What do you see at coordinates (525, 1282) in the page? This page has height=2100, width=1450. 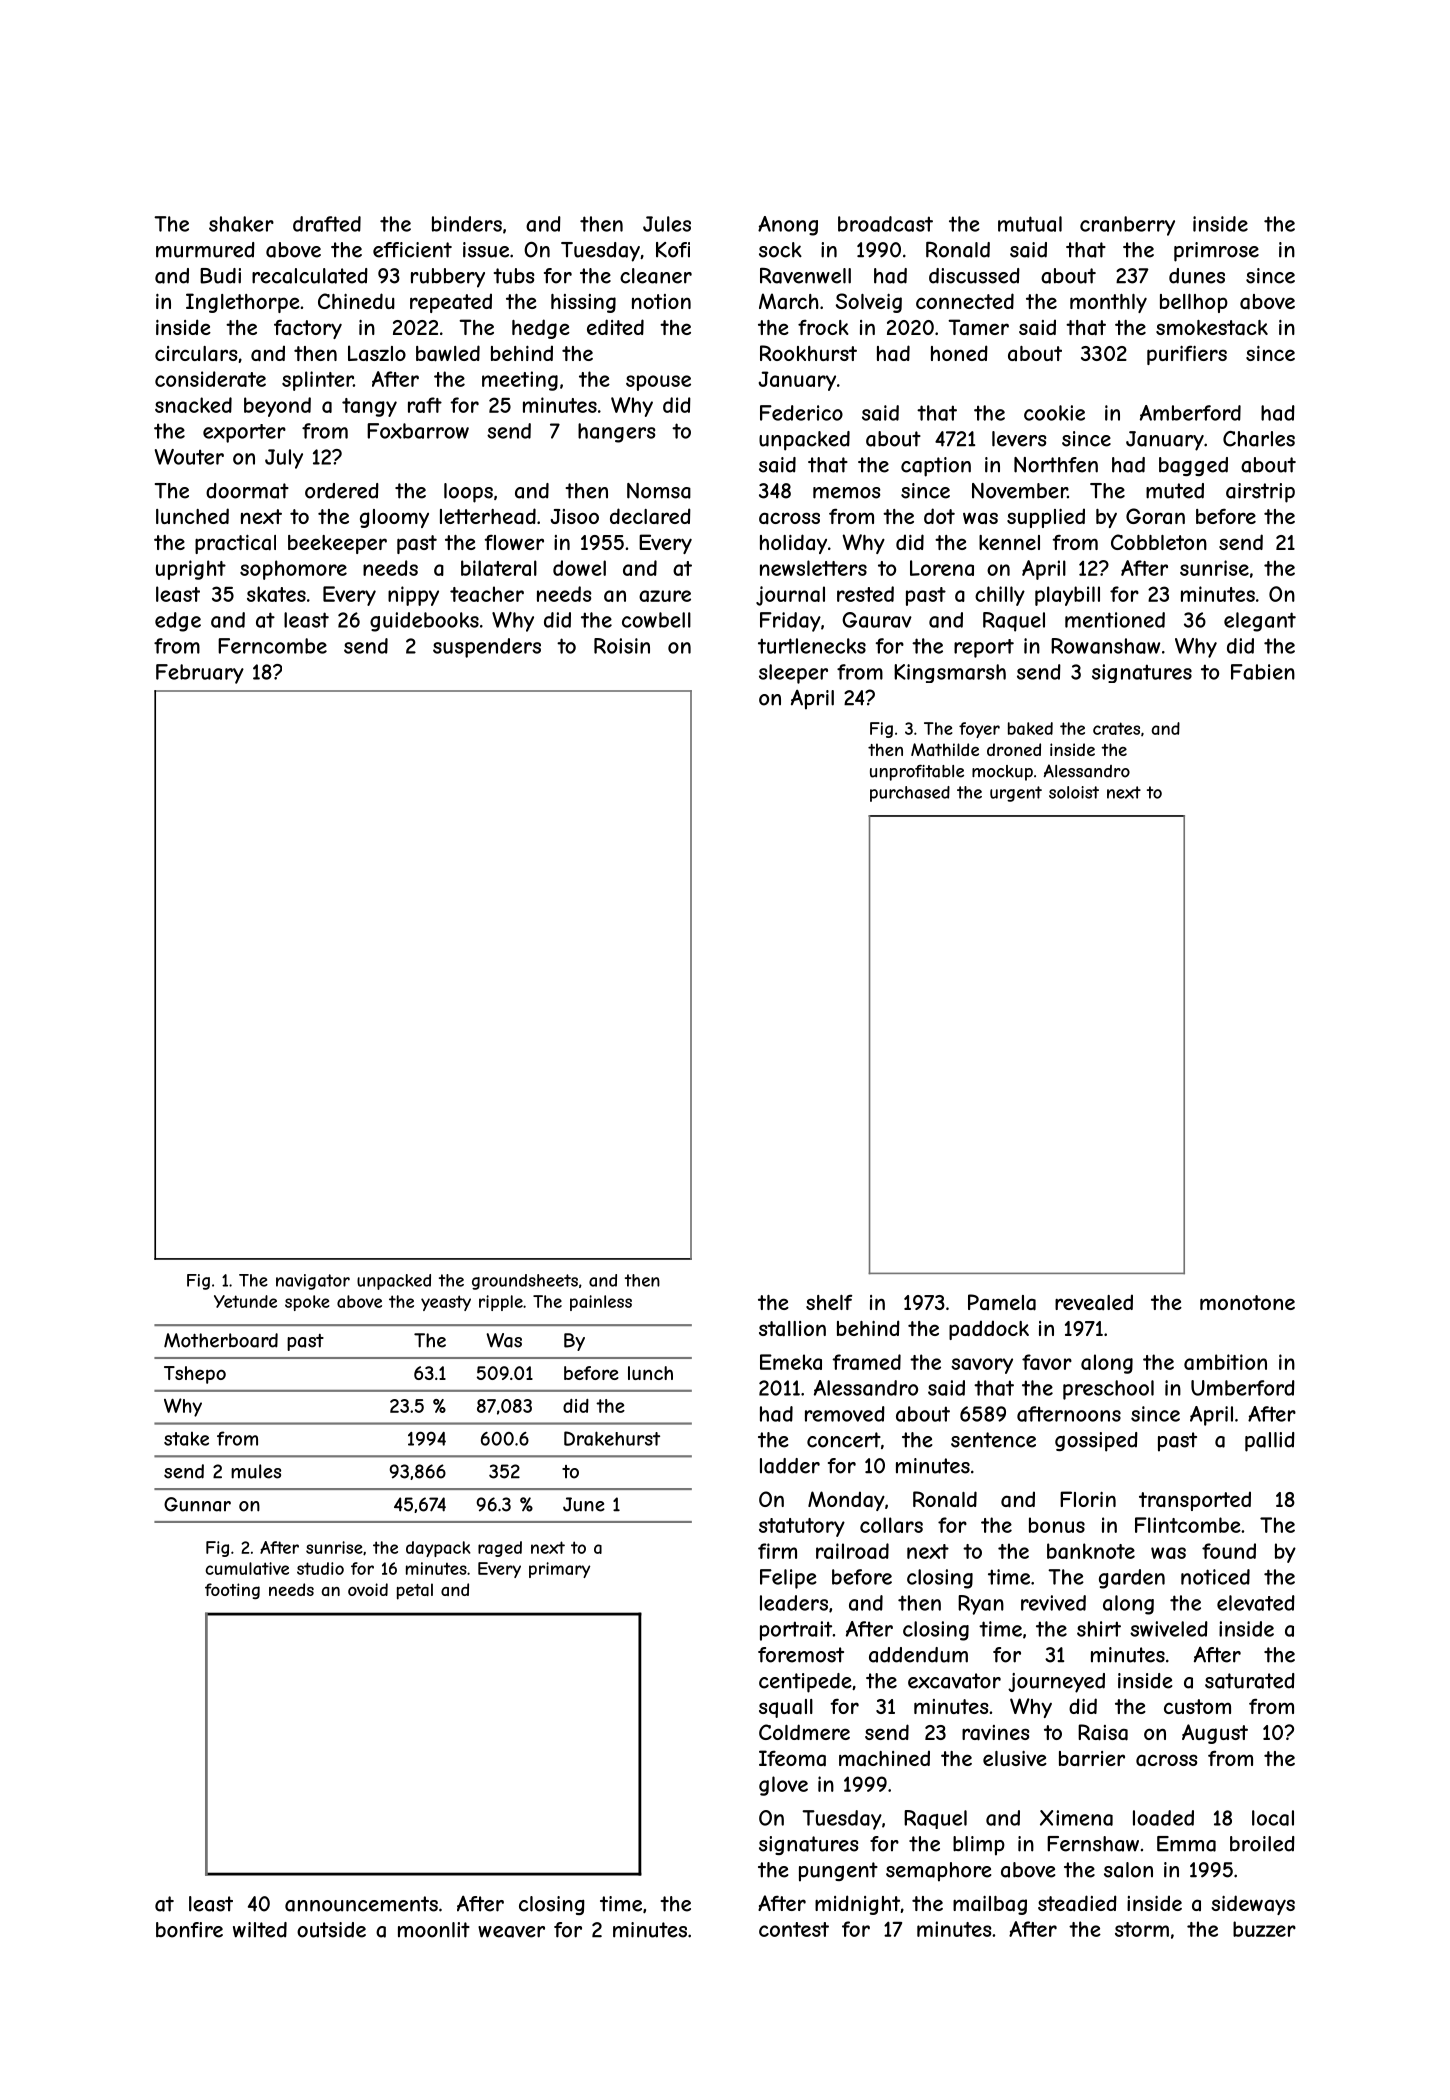 I see `groundsheets` at bounding box center [525, 1282].
